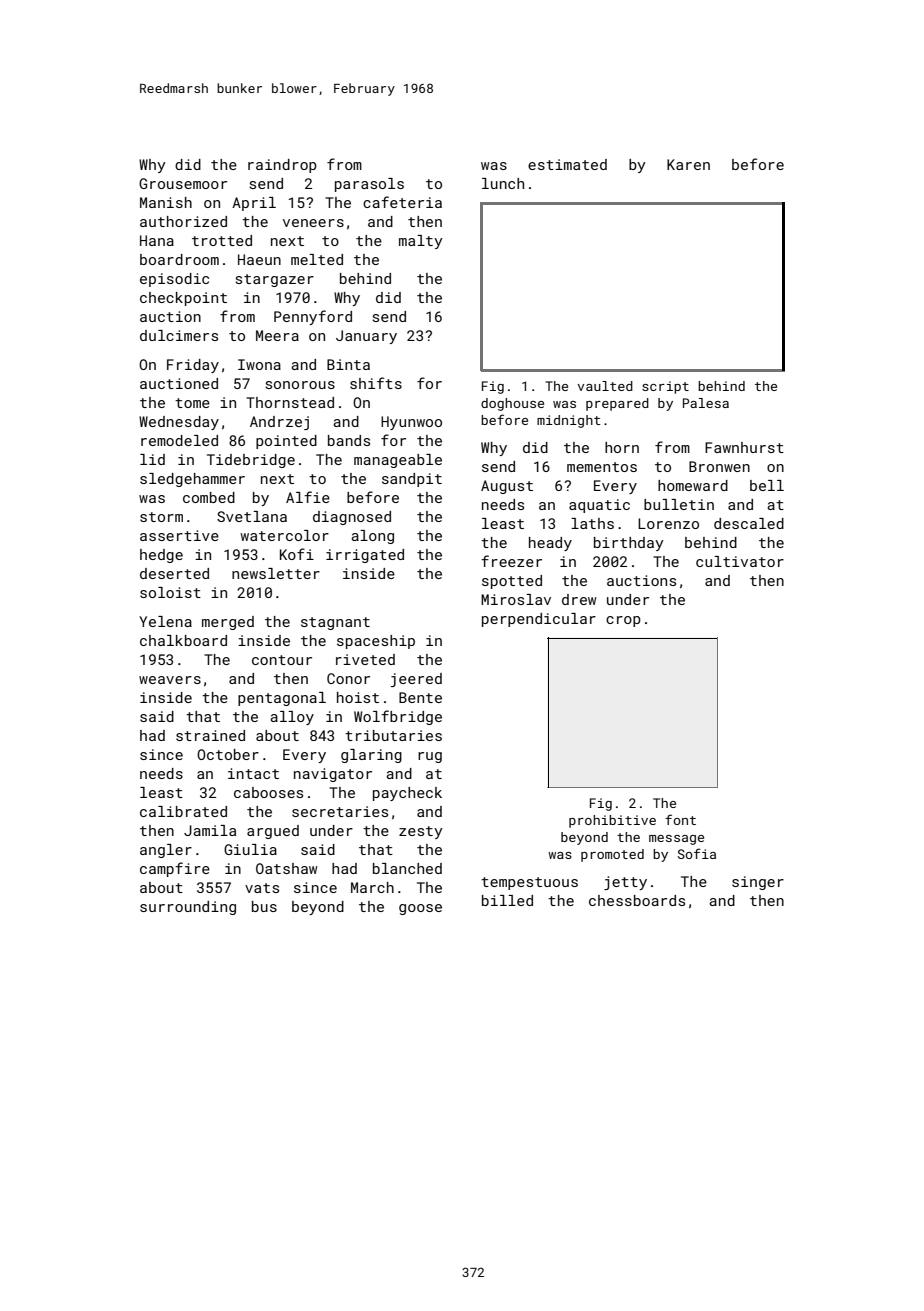 This screenshot has height=1311, width=924. Describe the element at coordinates (706, 403) in the screenshot. I see `Palesa` at that location.
